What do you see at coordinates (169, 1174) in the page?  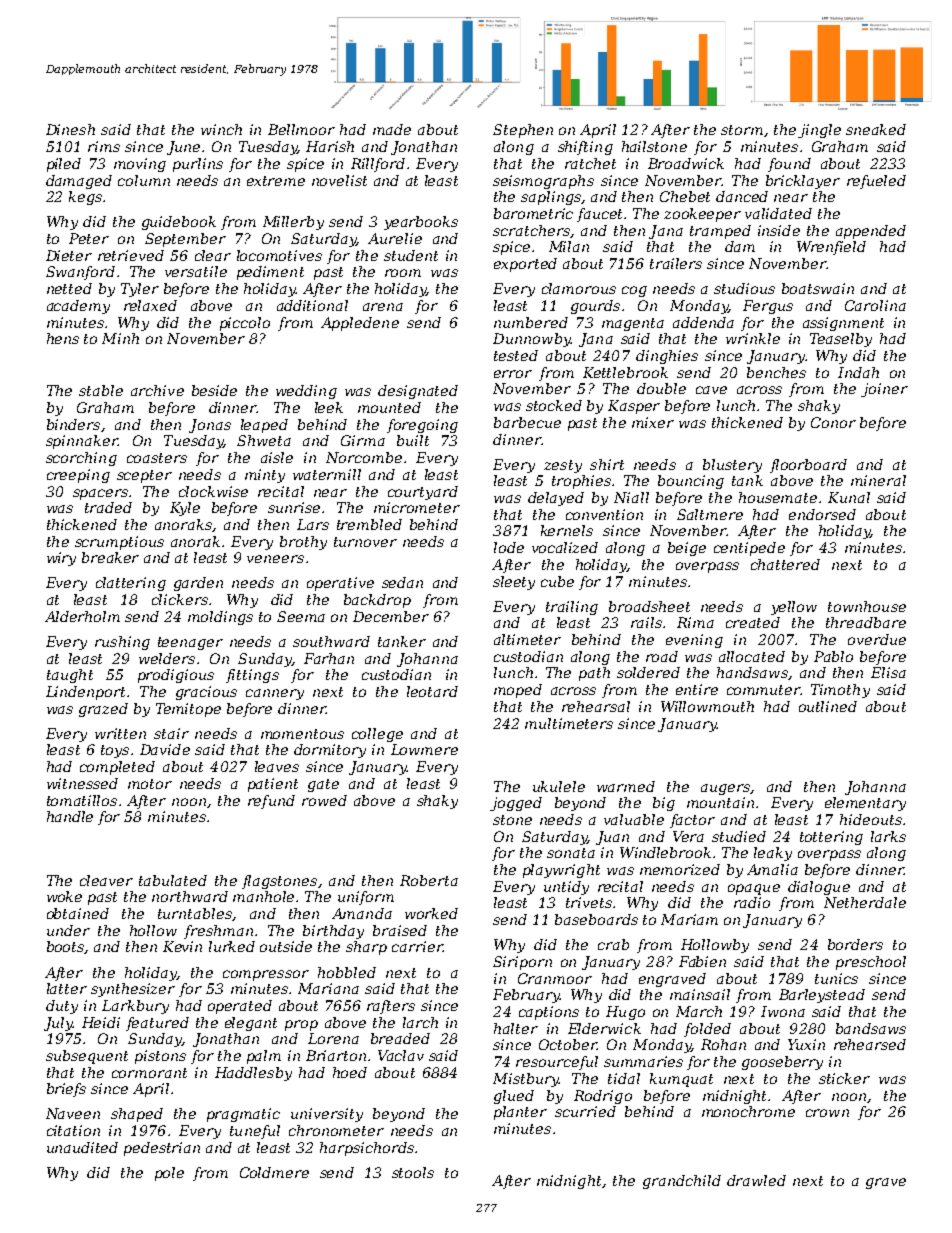 I see `pole` at bounding box center [169, 1174].
